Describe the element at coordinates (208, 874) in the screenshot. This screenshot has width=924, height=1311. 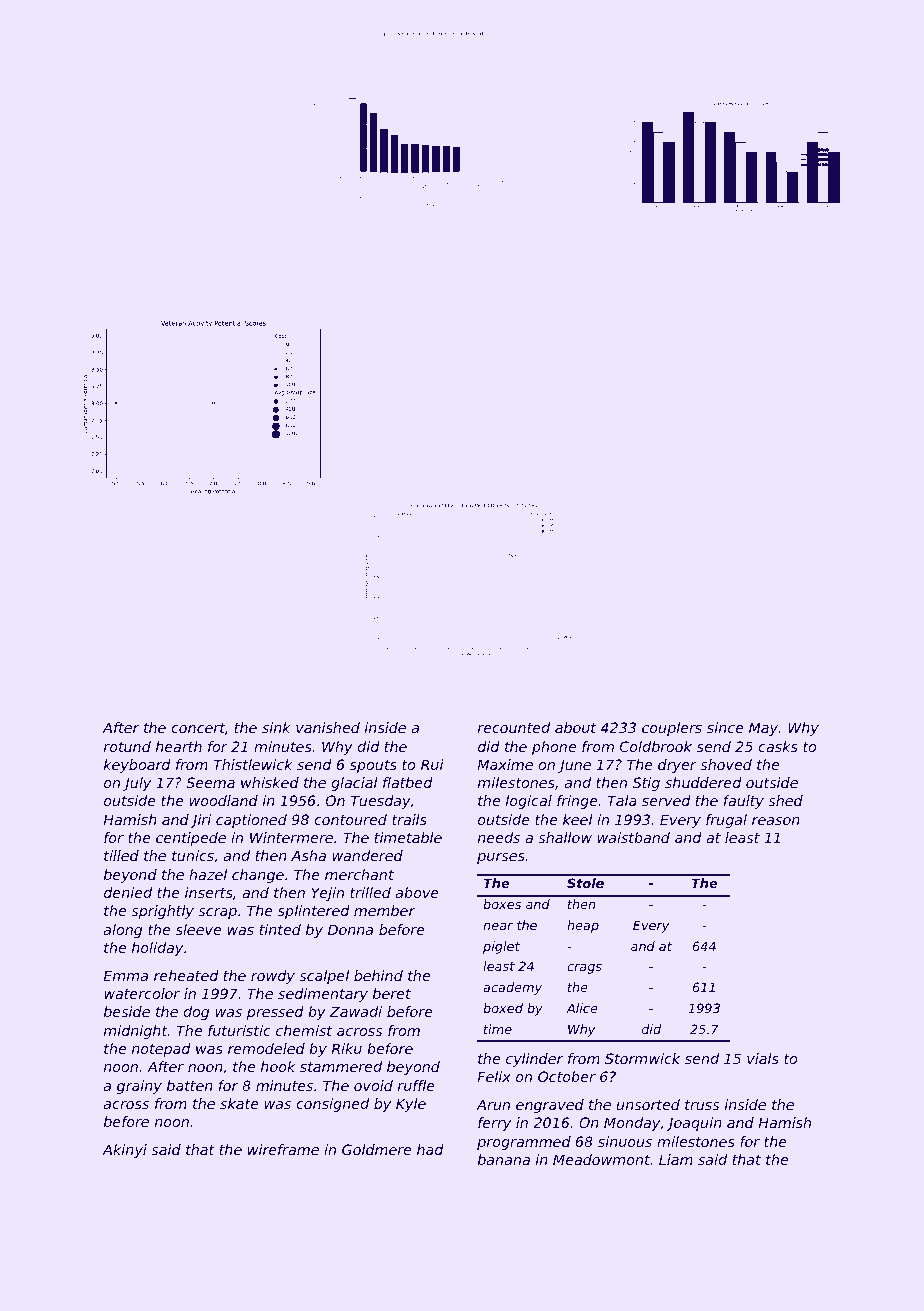
I see `hazel` at that location.
